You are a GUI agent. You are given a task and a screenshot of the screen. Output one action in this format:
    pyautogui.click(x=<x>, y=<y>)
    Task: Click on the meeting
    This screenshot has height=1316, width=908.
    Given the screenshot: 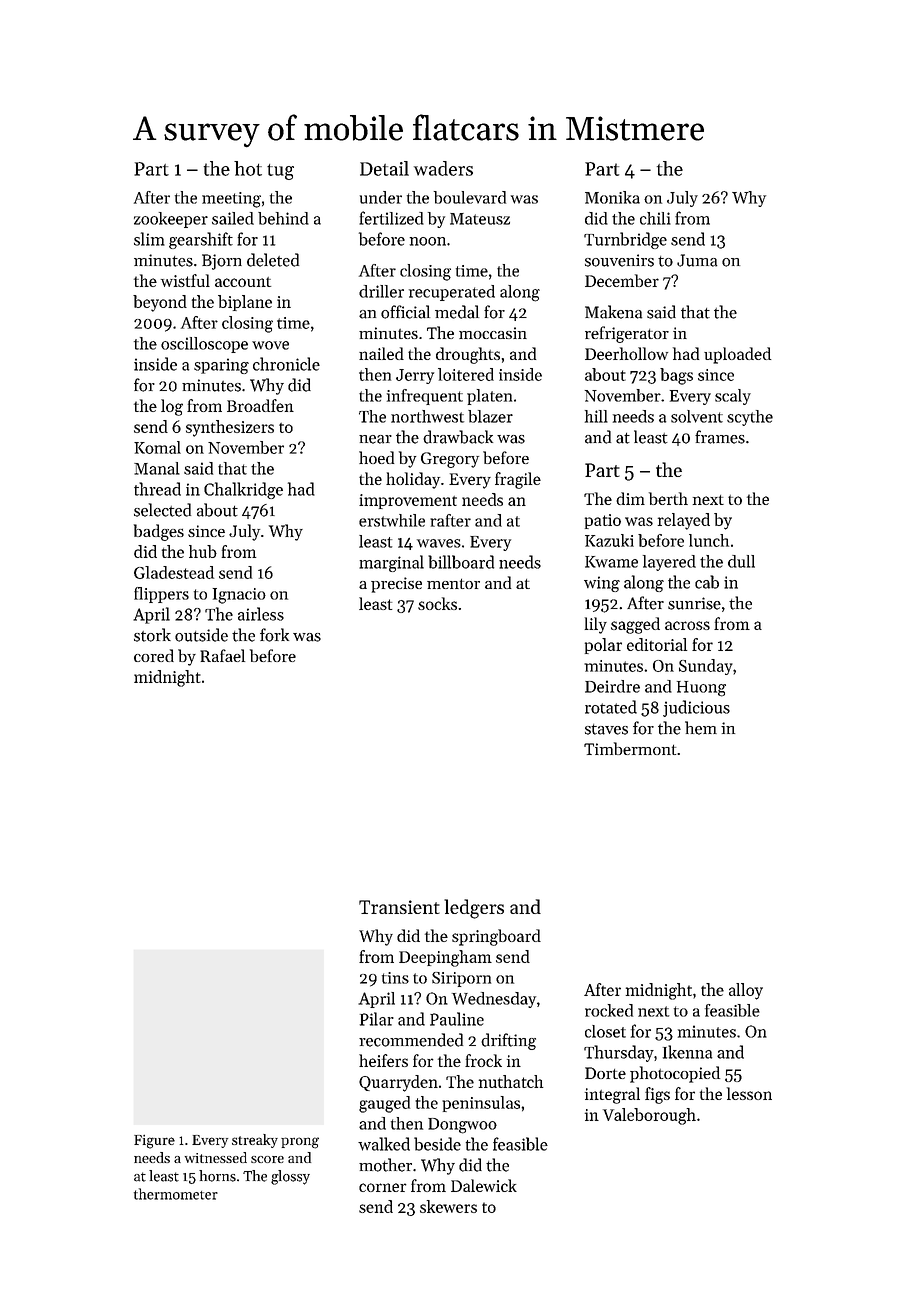 What is the action you would take?
    pyautogui.click(x=231, y=200)
